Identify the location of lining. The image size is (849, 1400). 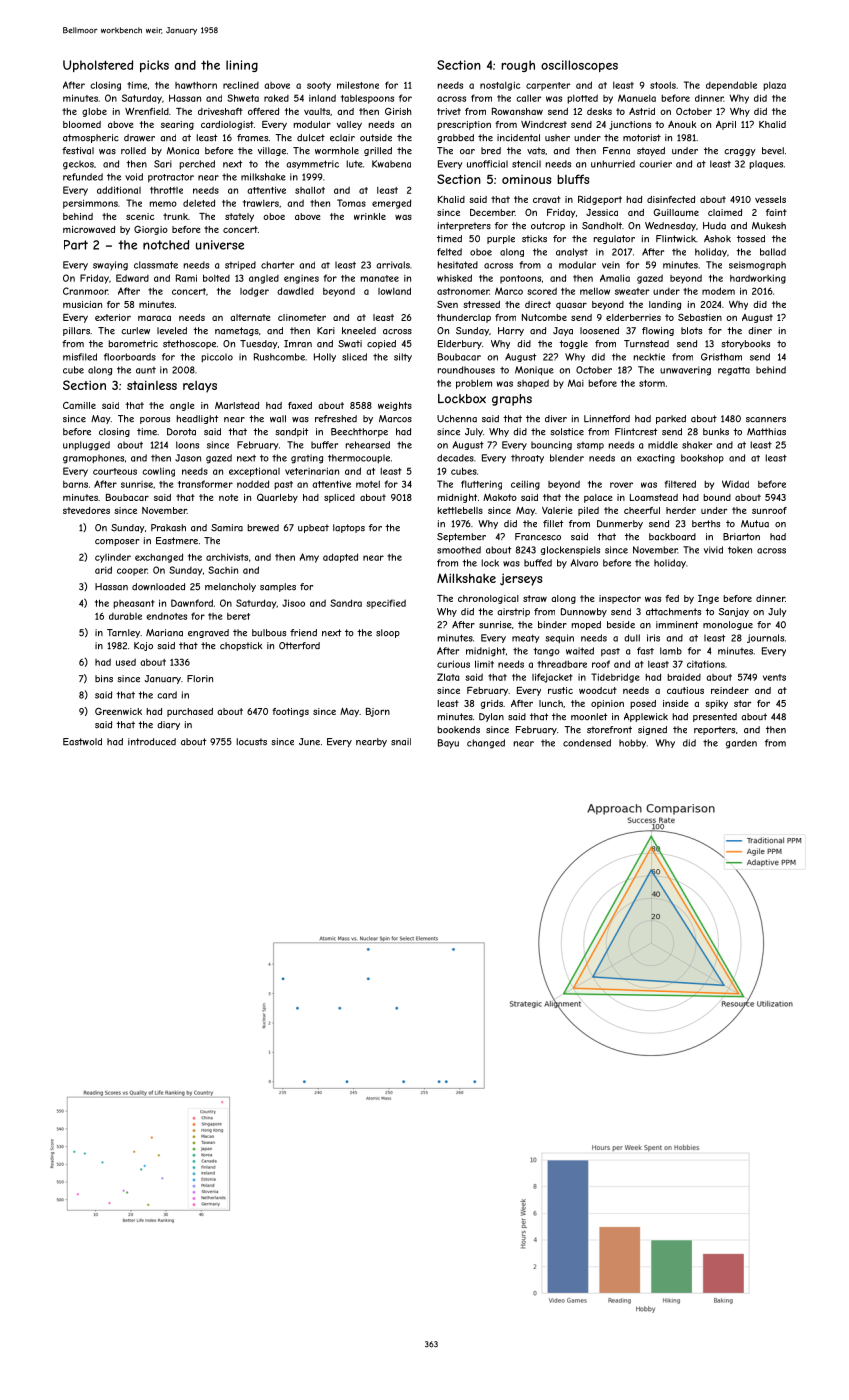
(242, 66).
